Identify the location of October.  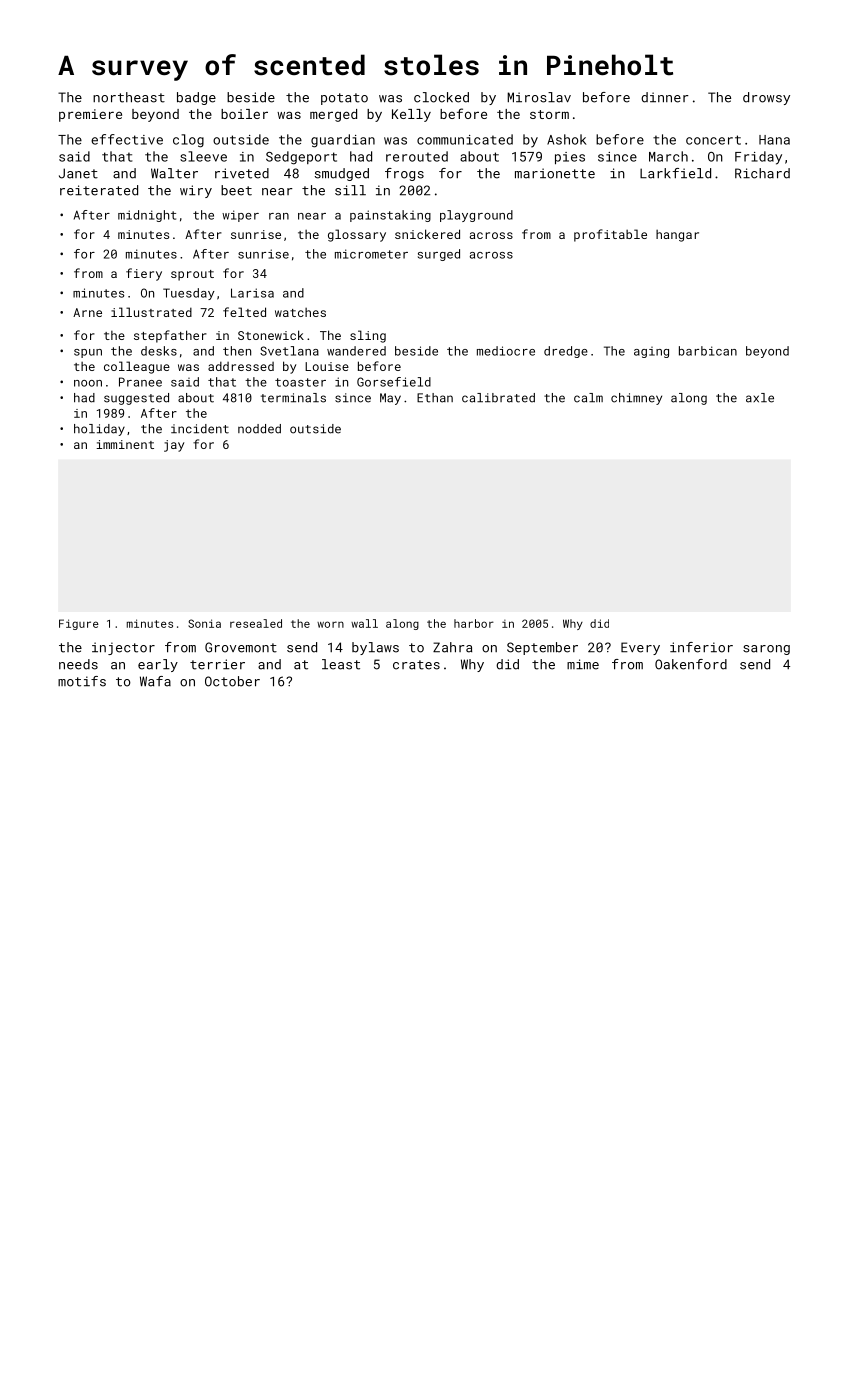
(232, 681).
